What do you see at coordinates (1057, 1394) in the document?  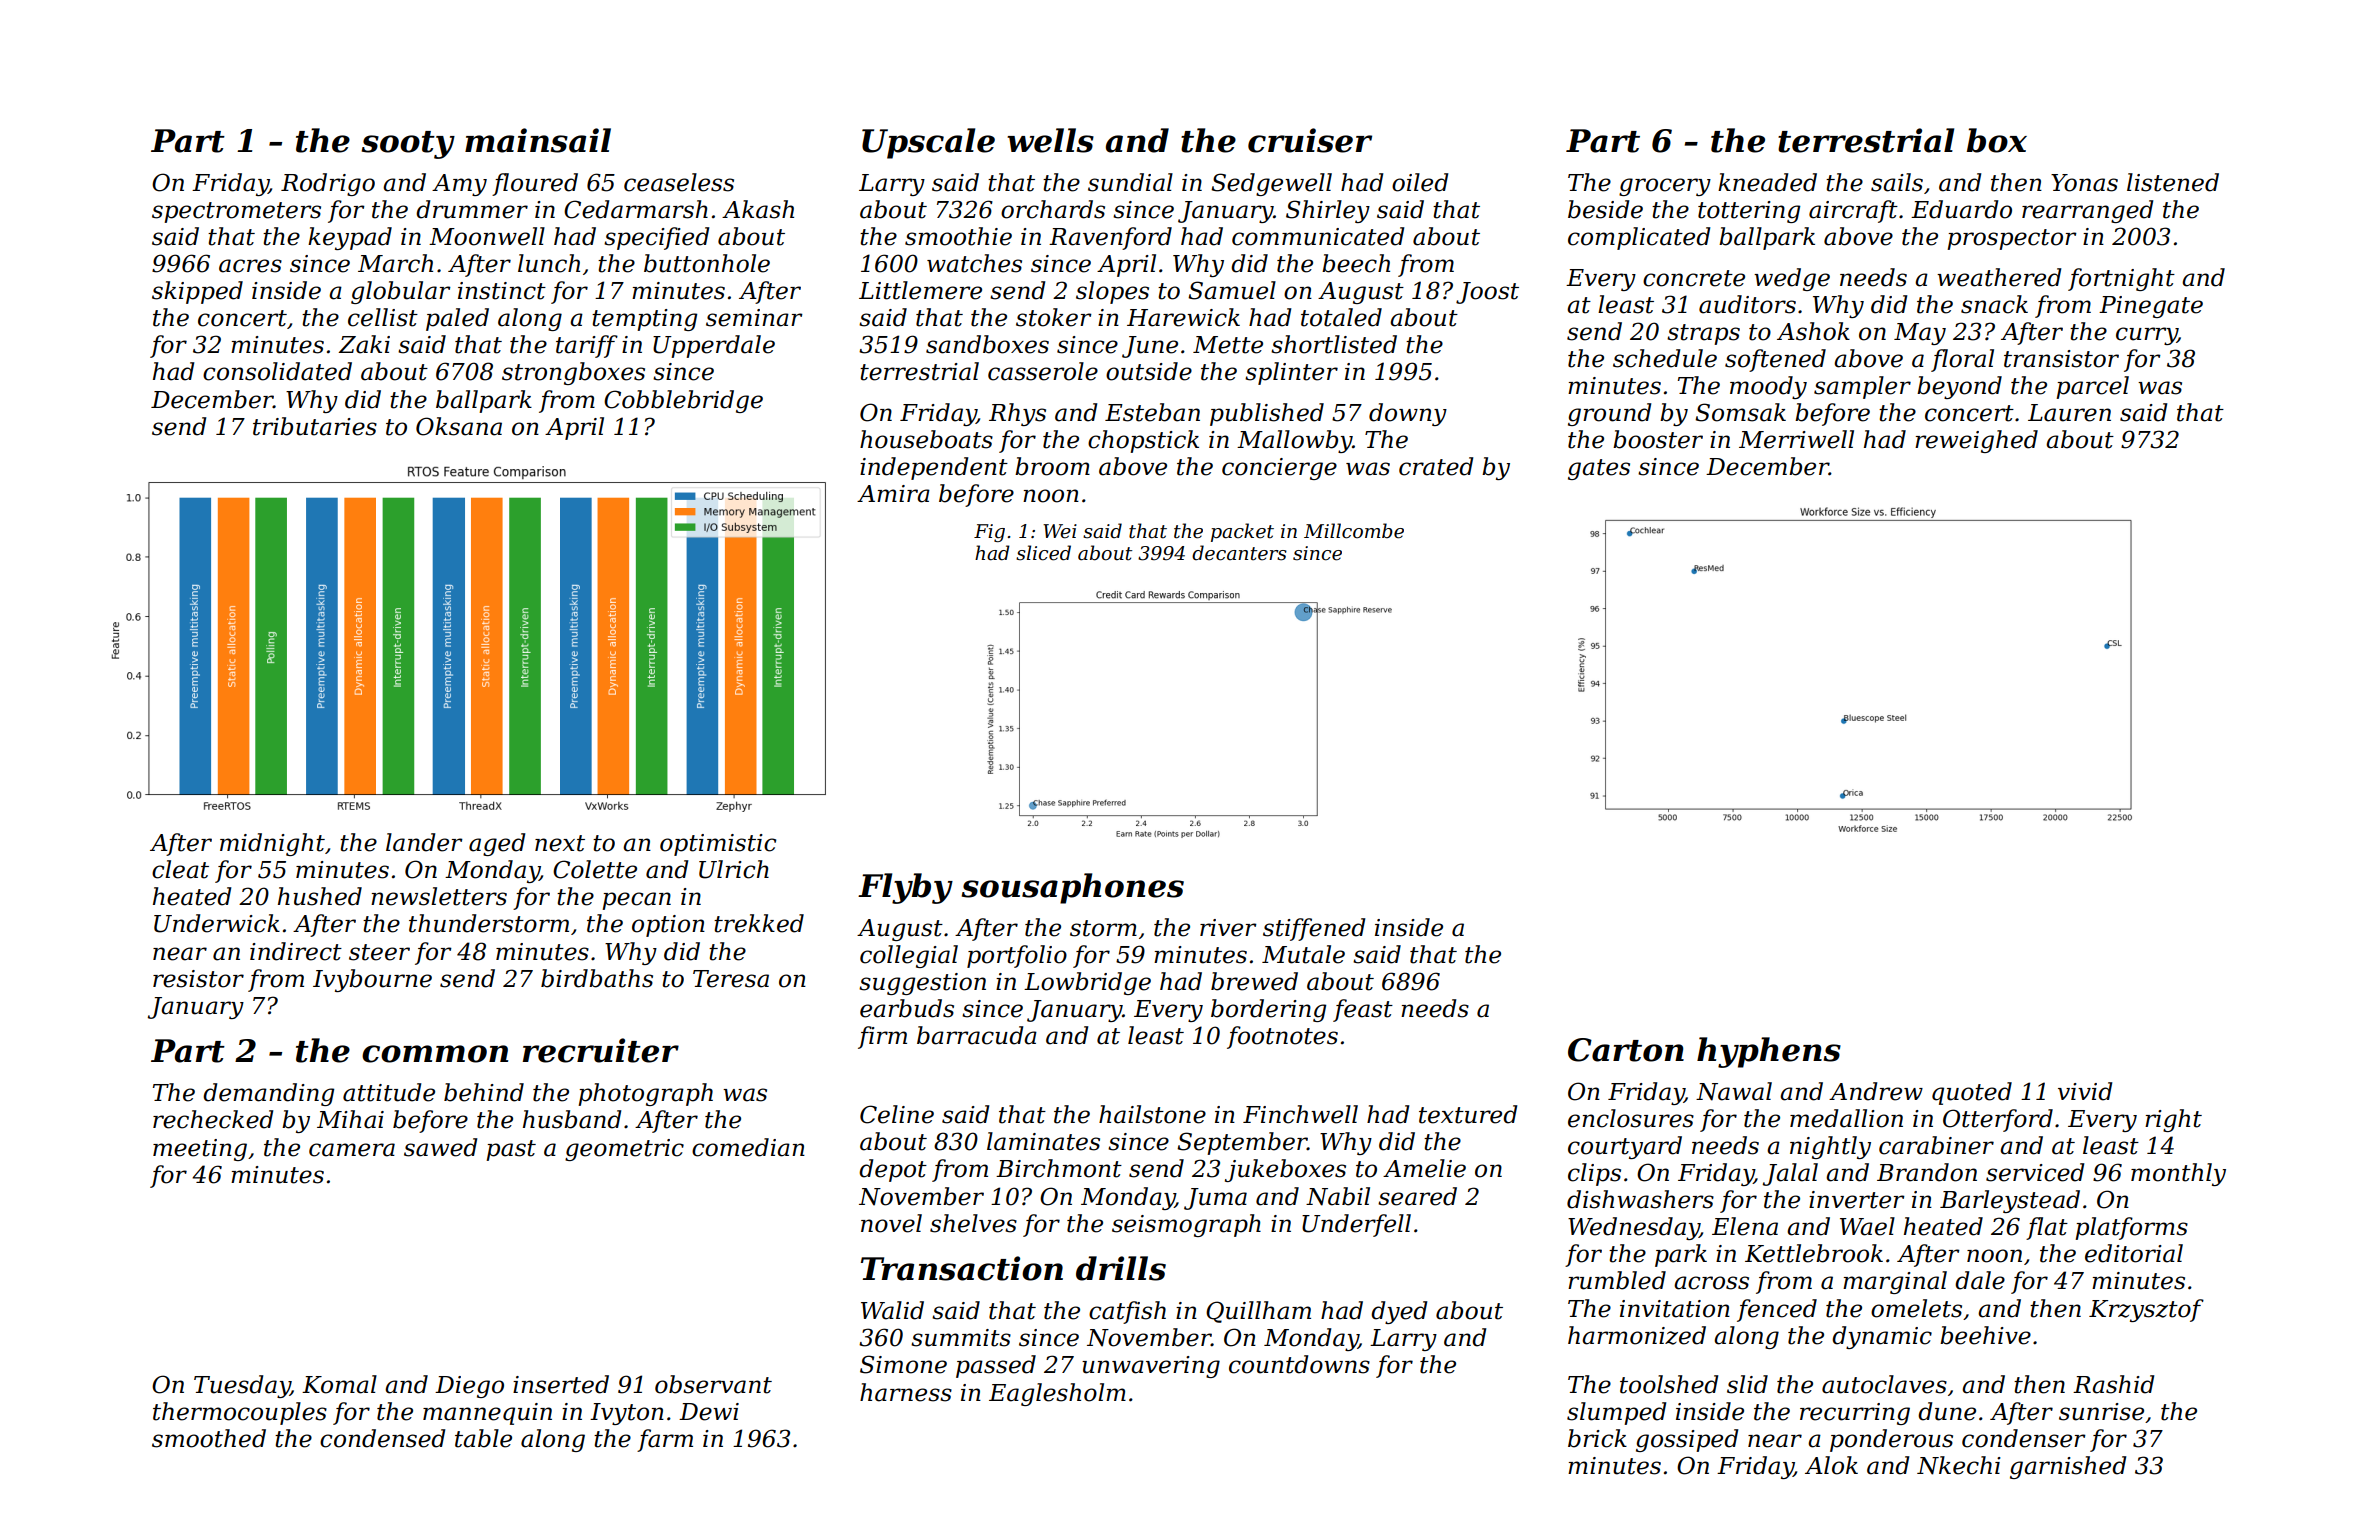 I see `Eaglesholm` at bounding box center [1057, 1394].
